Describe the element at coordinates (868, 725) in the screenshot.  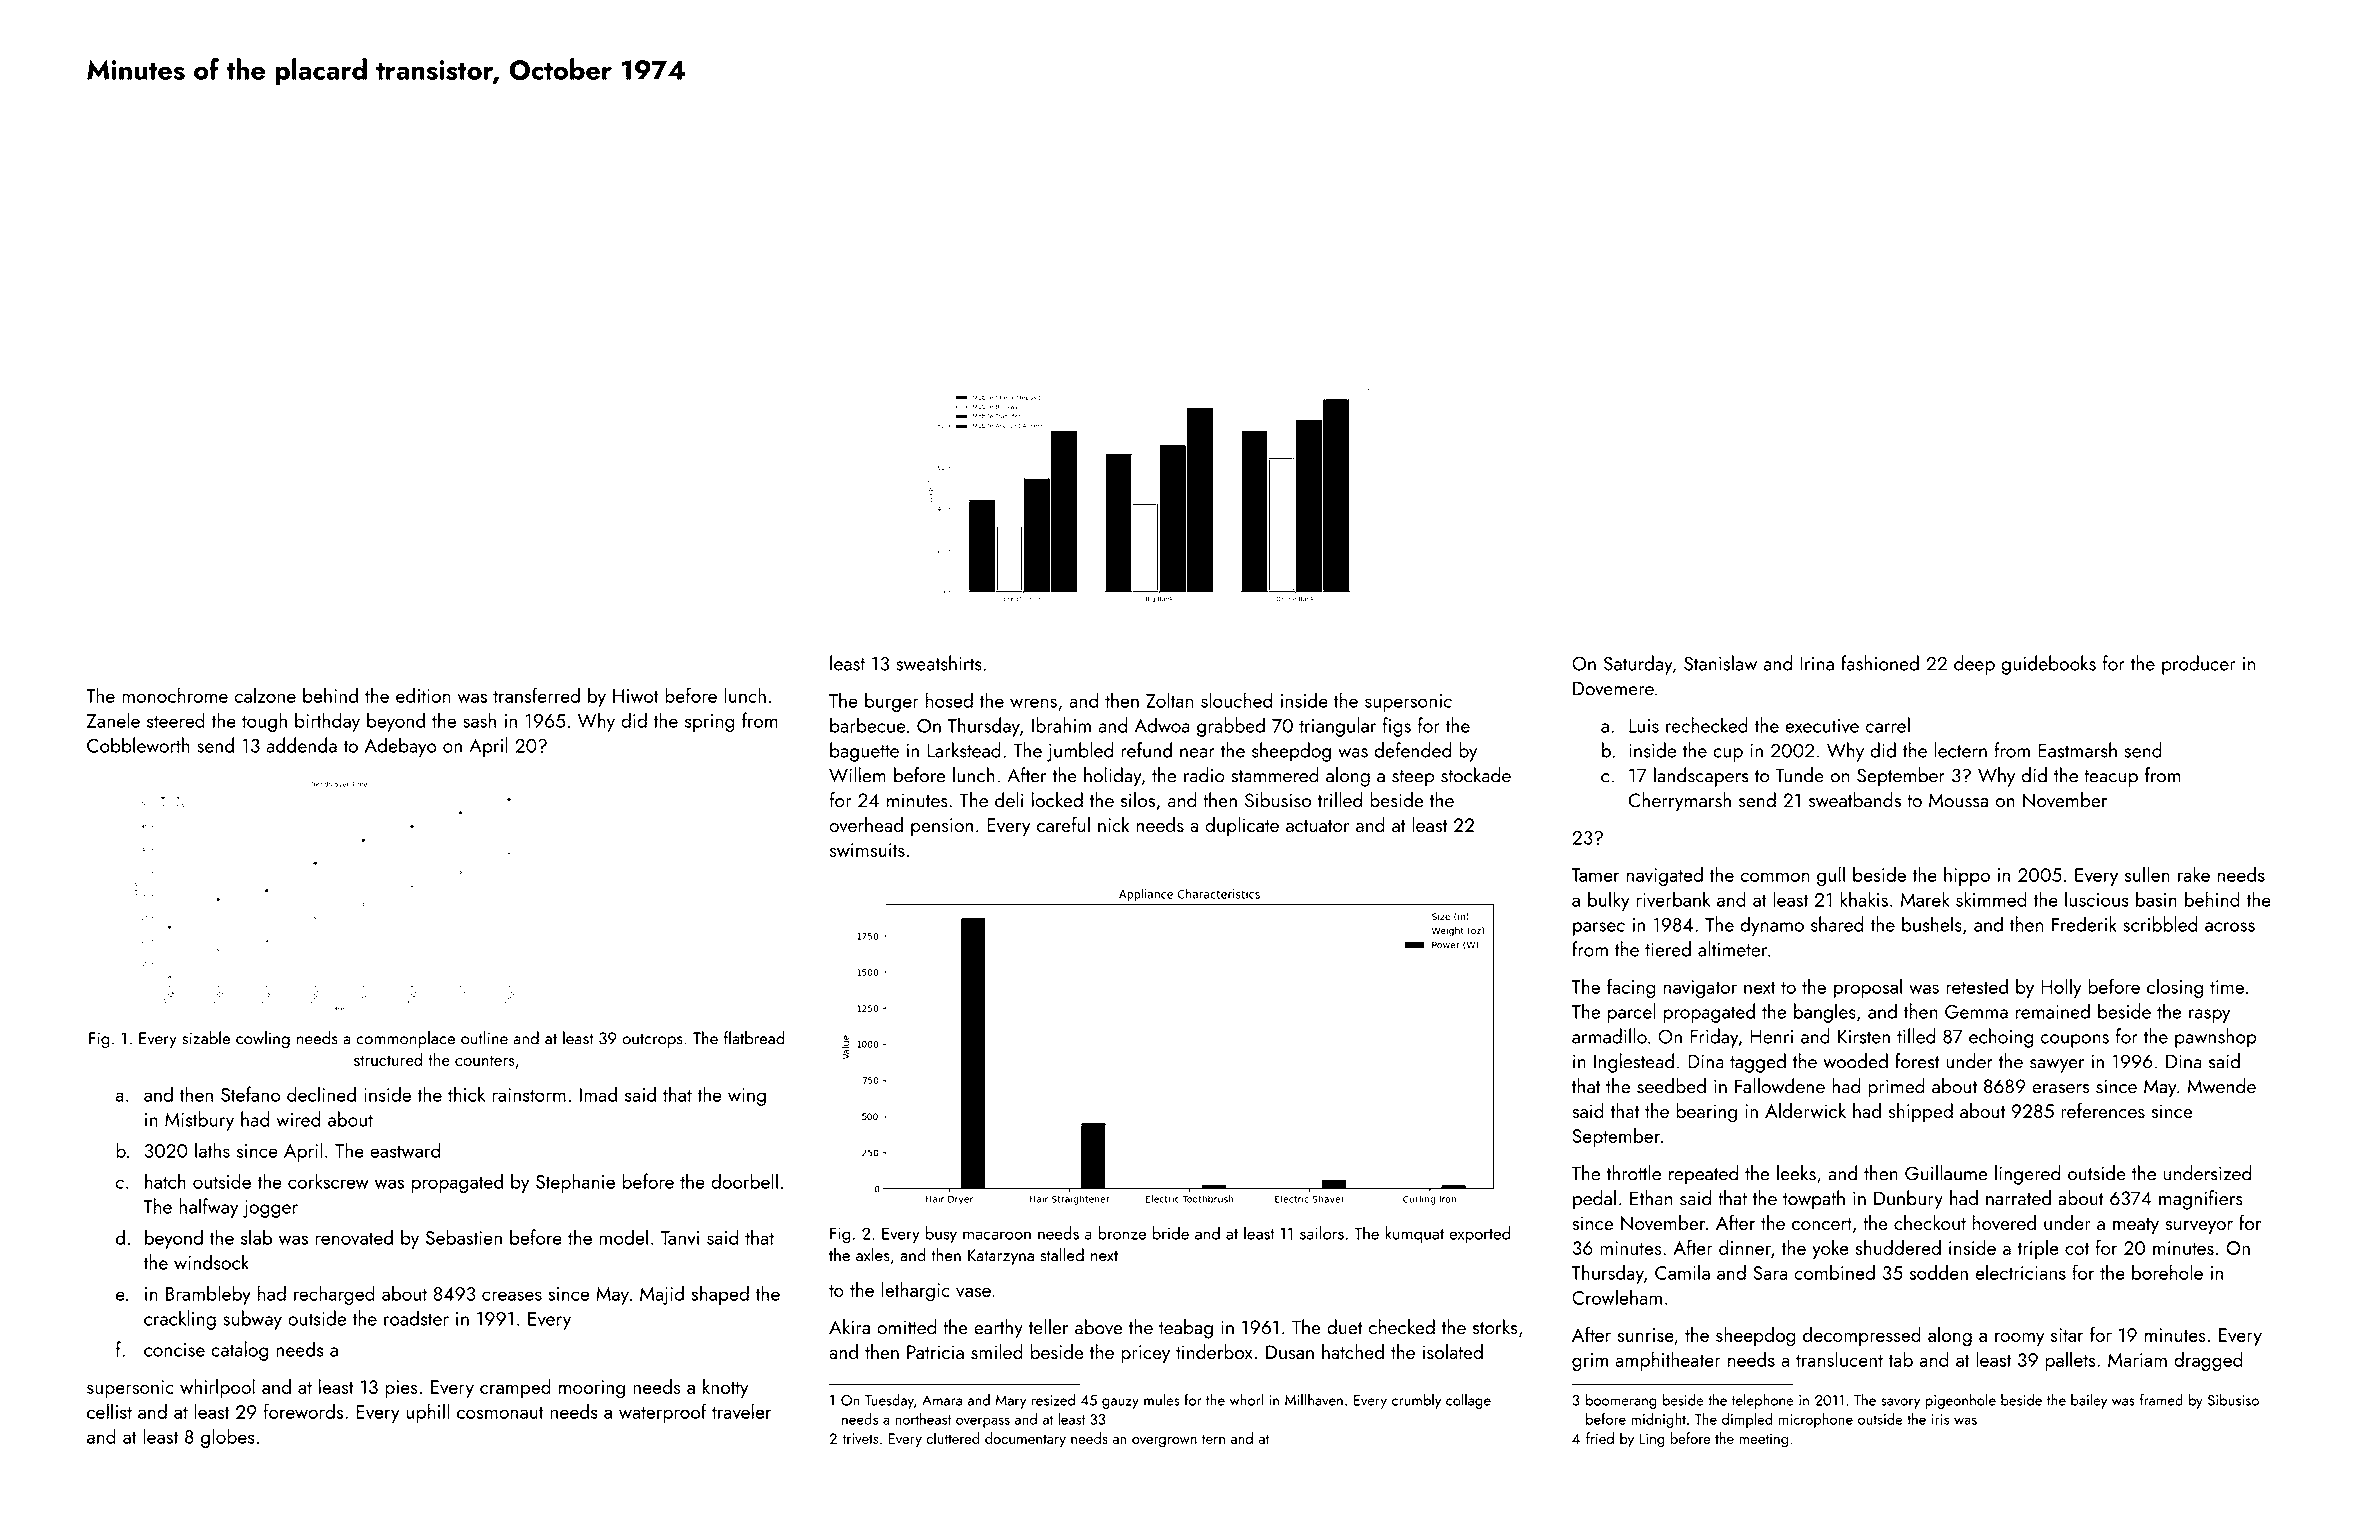
I see `barbecue` at that location.
